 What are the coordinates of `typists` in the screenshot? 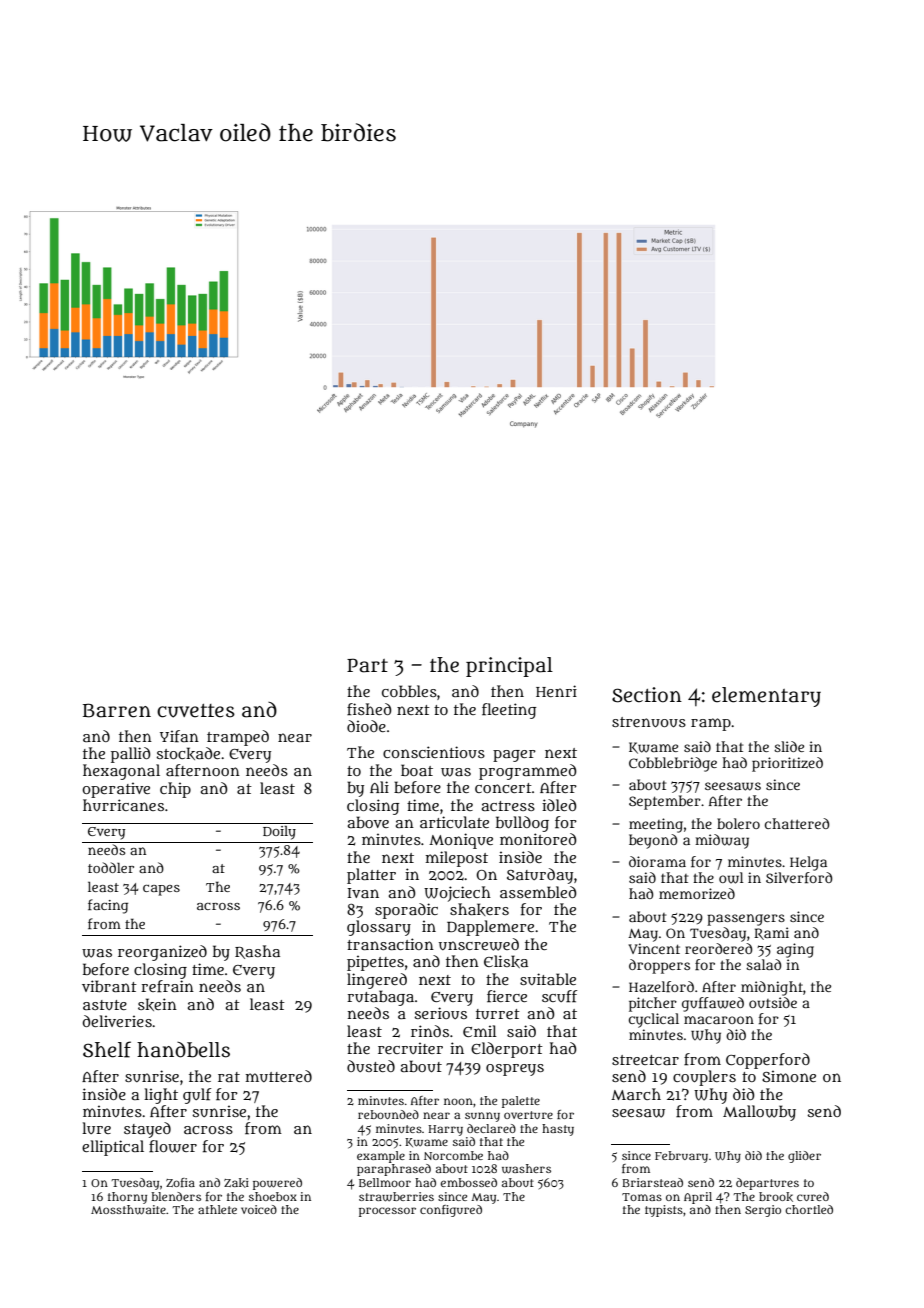 It's located at (664, 1211).
